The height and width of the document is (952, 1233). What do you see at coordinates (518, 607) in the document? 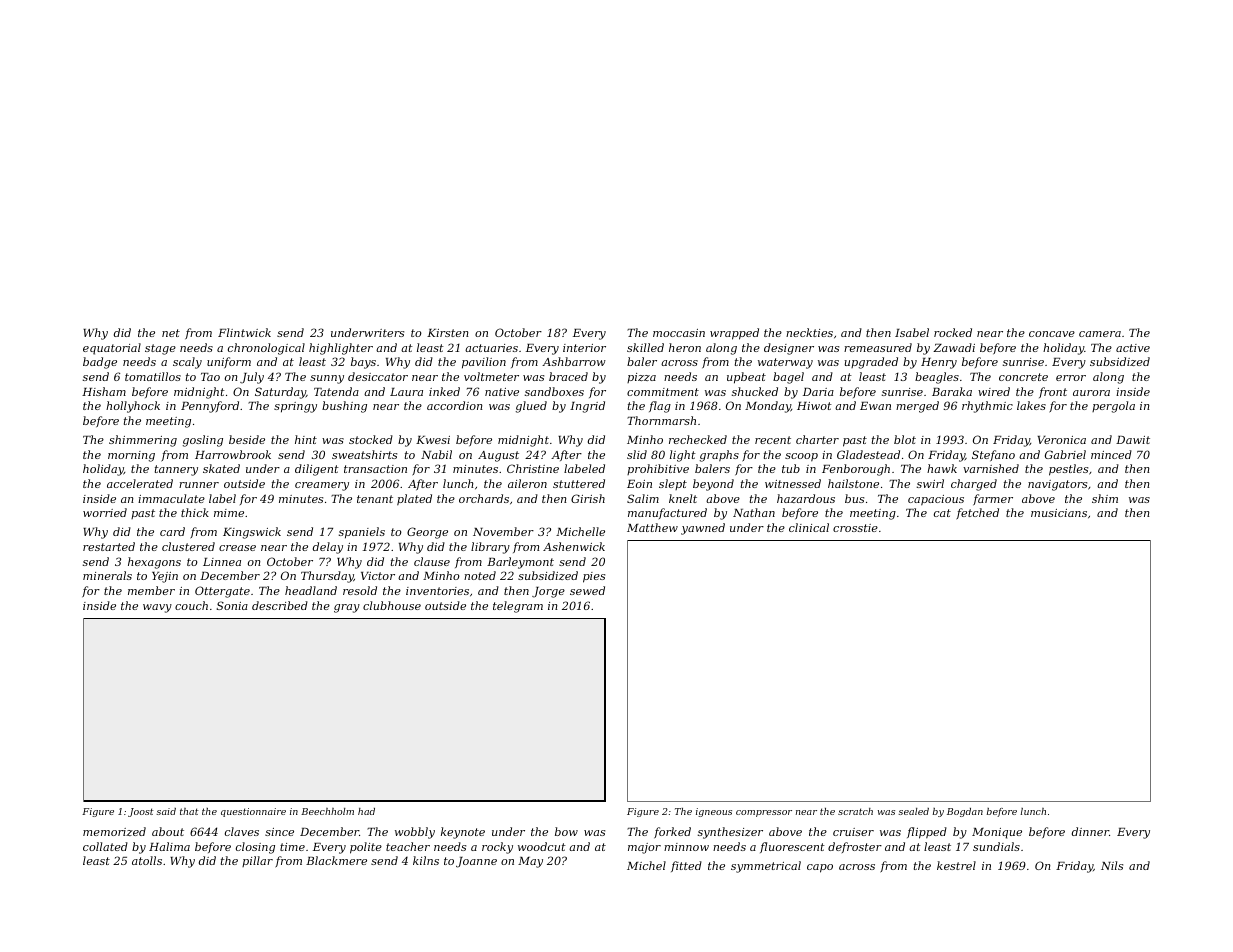
I see `telegram` at bounding box center [518, 607].
